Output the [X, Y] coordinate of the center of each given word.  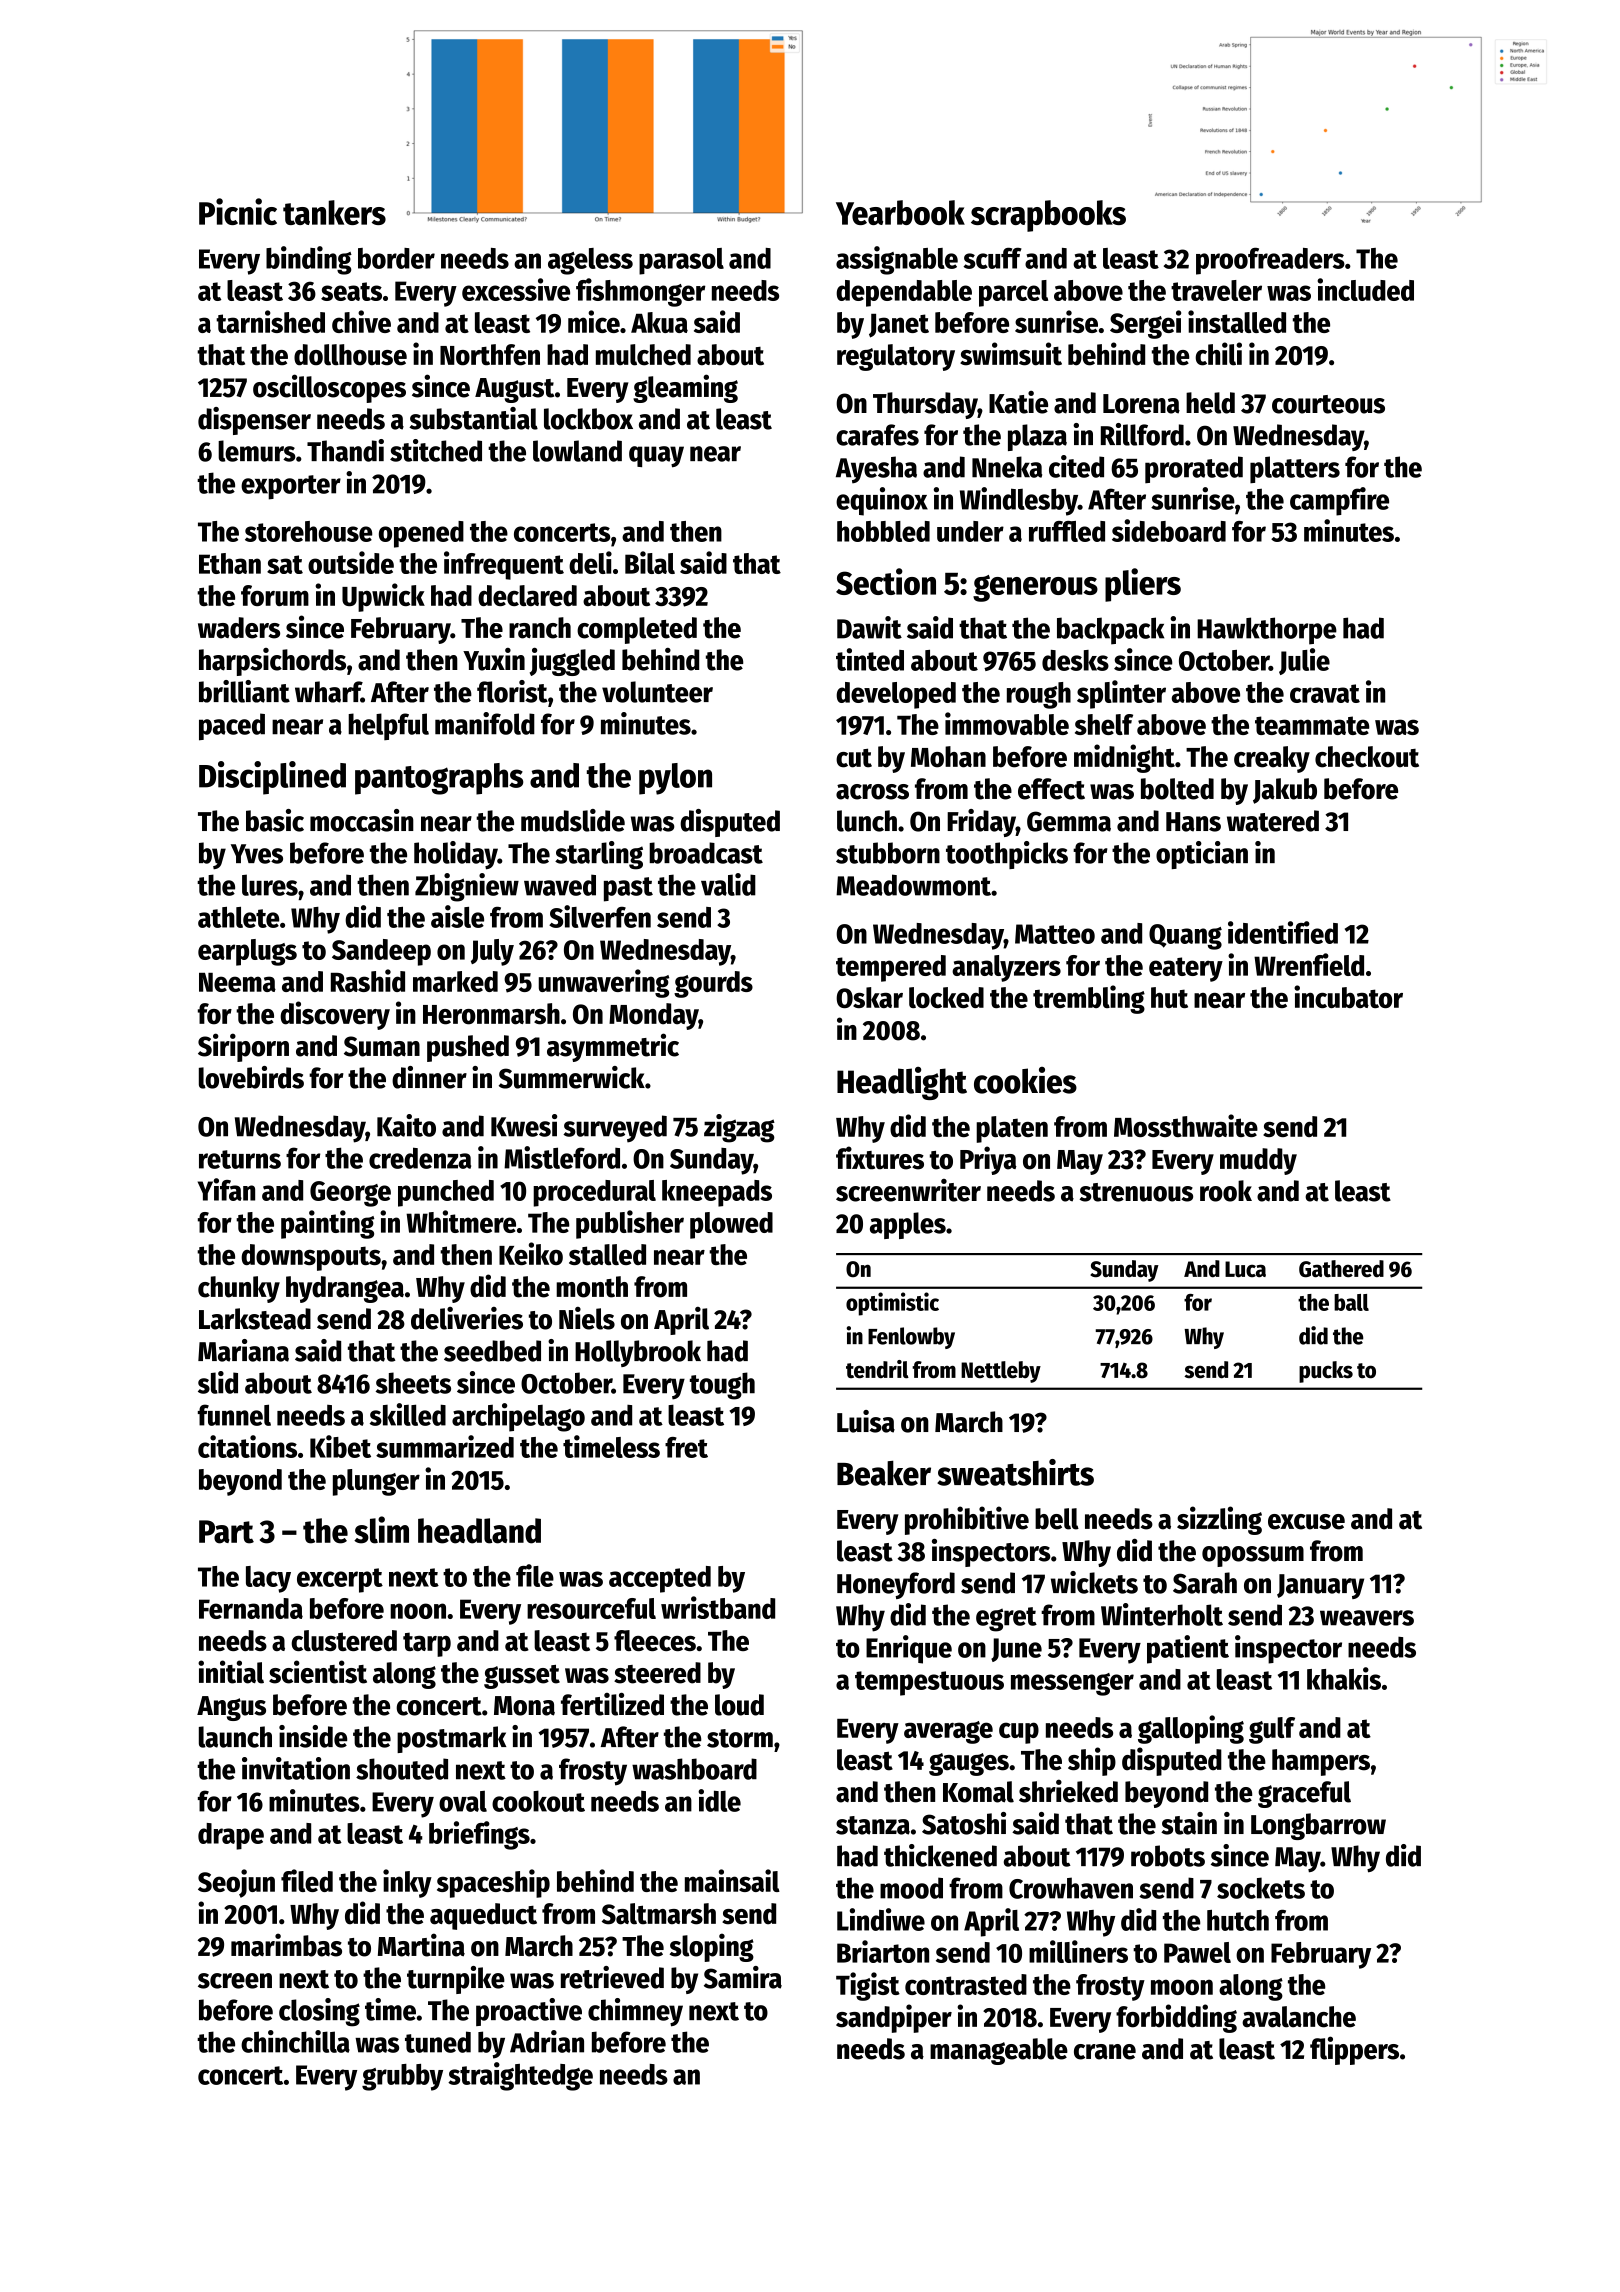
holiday [456, 855]
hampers [1321, 1762]
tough [722, 1386]
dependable [904, 293]
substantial [473, 418]
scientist [318, 1672]
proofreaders [1270, 261]
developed [896, 695]
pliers [1143, 585]
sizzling [1219, 1520]
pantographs [439, 779]
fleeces [655, 1640]
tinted [870, 659]
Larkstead [255, 1319]
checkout [1367, 757]
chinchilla [295, 2041]
